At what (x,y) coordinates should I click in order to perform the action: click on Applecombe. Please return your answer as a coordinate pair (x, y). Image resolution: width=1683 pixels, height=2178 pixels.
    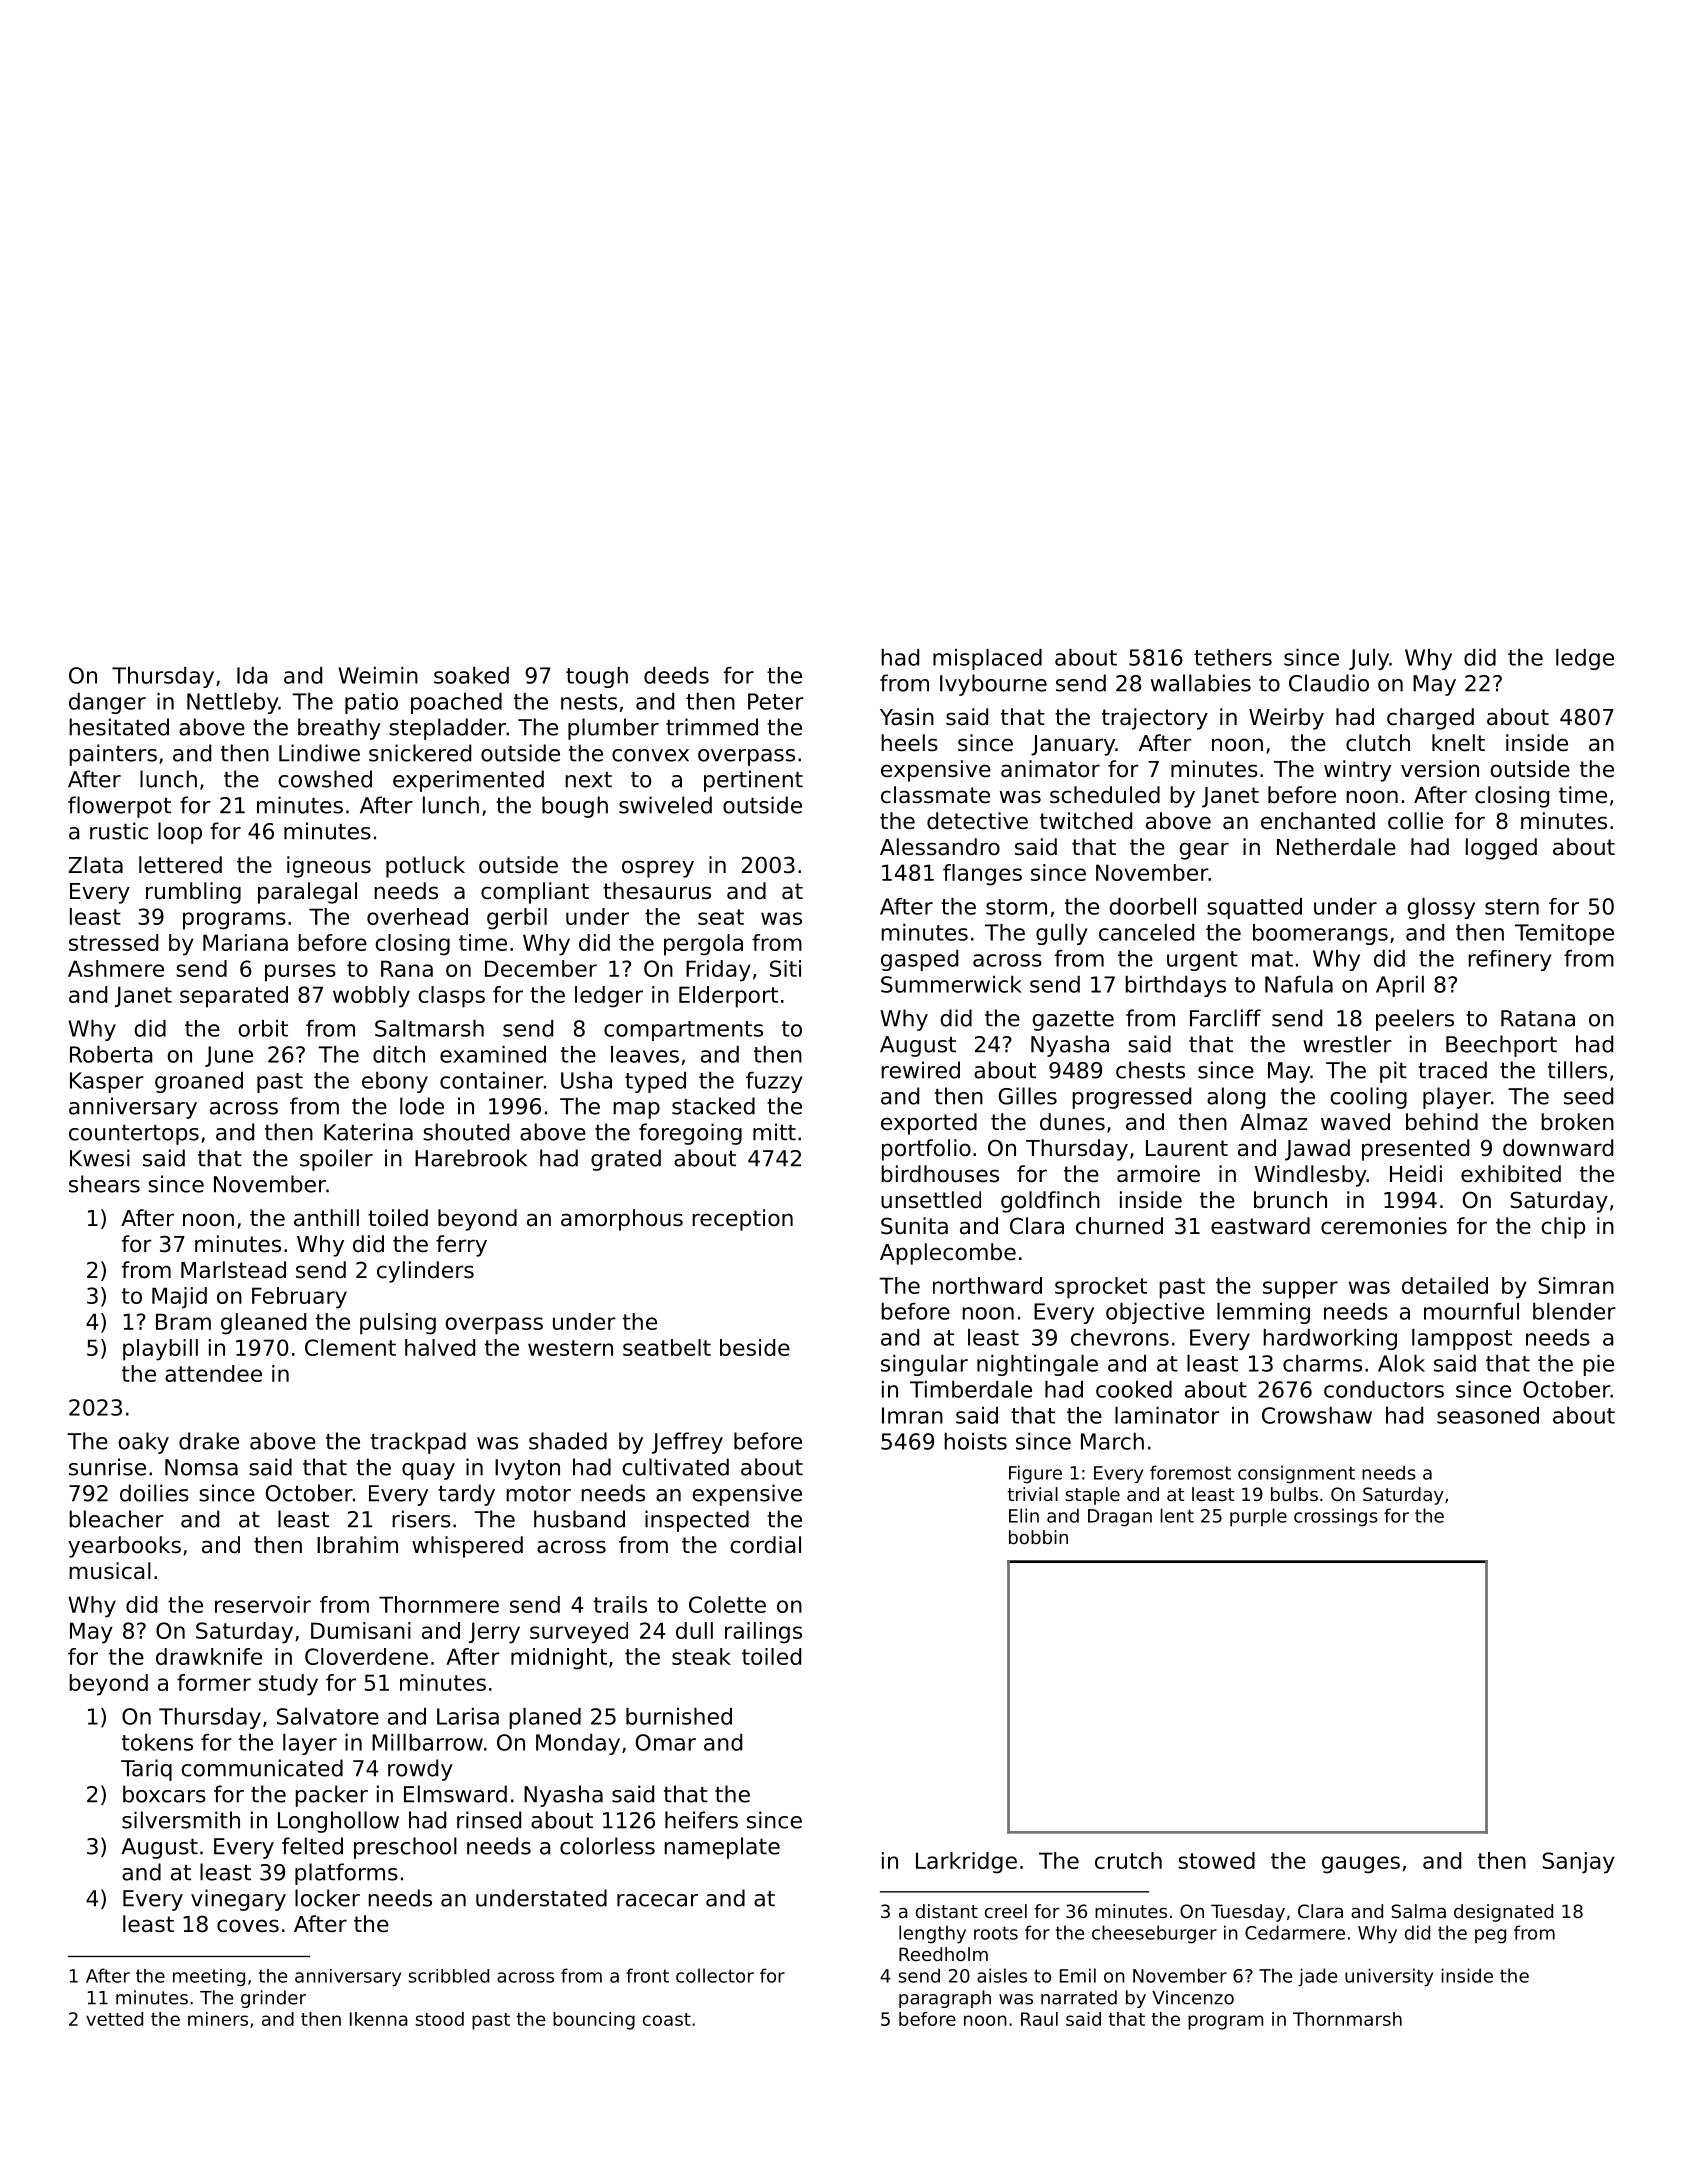
    Looking at the image, I should click on (948, 1254).
